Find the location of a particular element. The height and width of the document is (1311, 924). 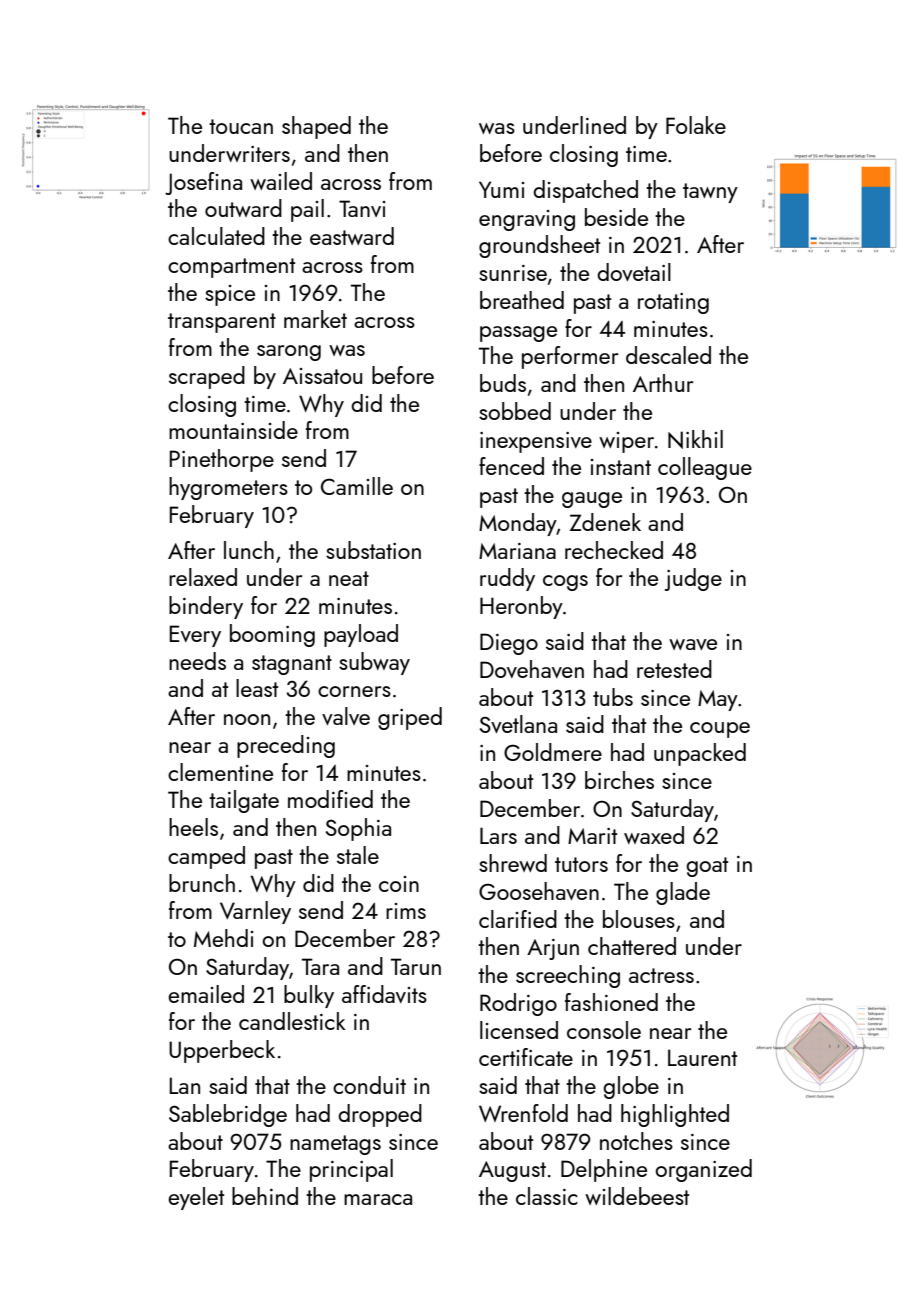

Yumi is located at coordinates (501, 189).
